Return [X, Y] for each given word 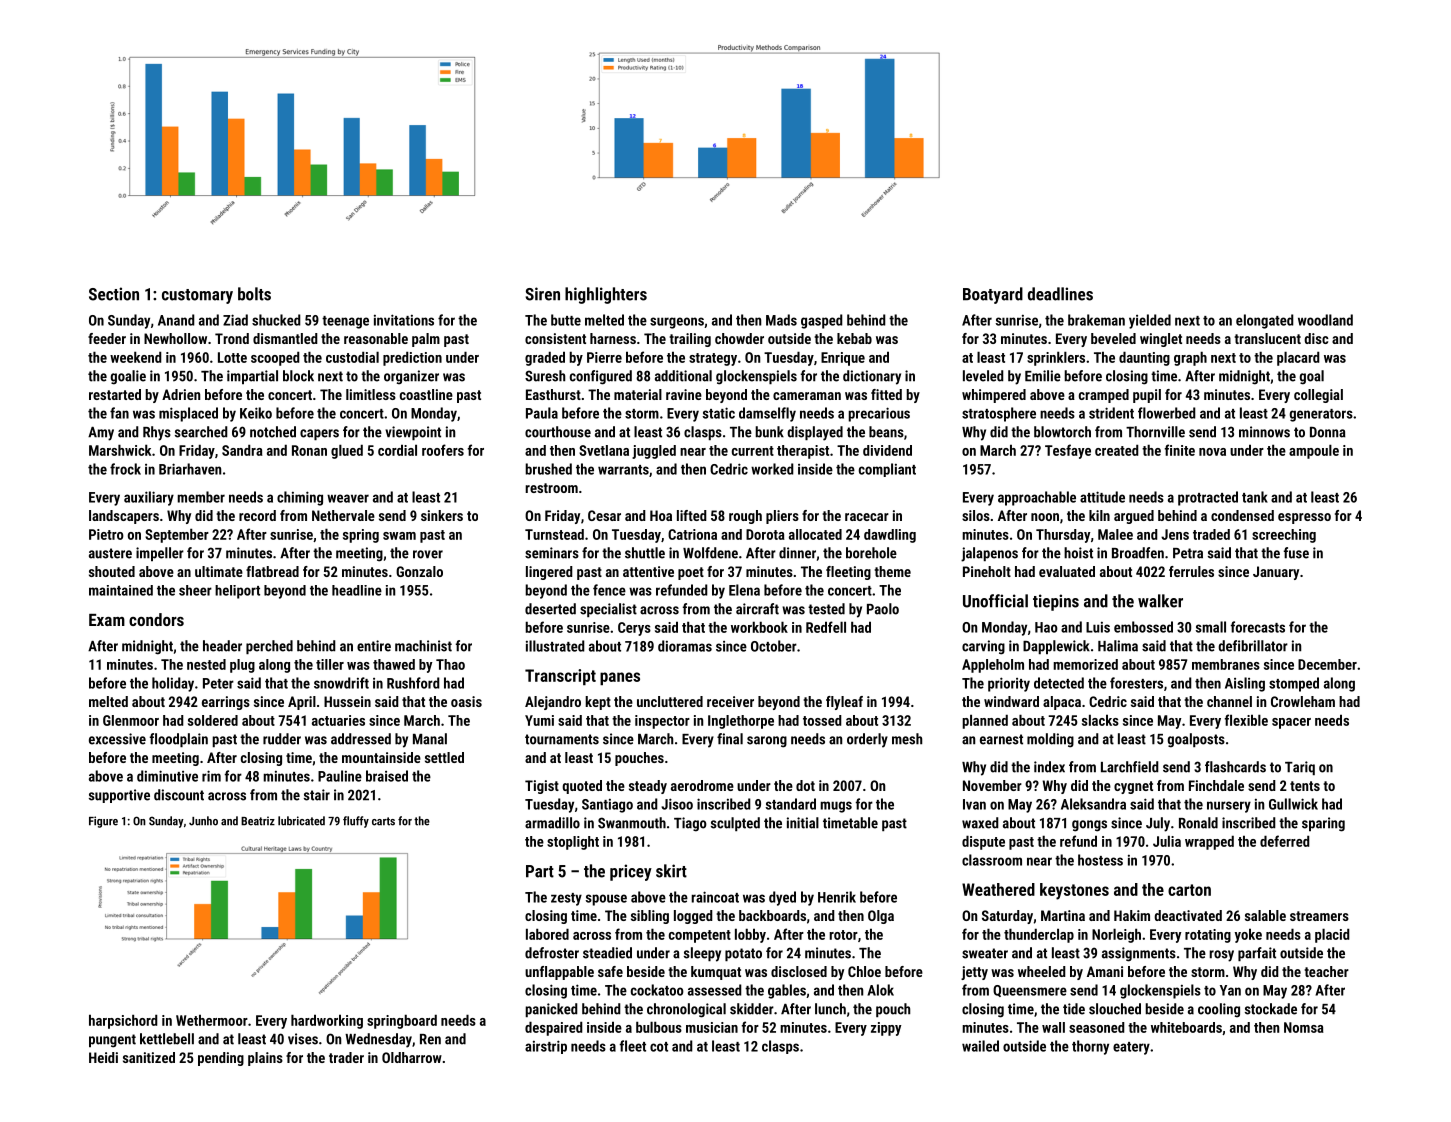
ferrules [1191, 571]
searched [201, 432]
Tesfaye [1068, 451]
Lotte [232, 357]
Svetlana [604, 450]
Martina [1063, 915]
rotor [843, 935]
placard [1298, 358]
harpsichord [123, 1021]
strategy [713, 359]
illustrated [555, 646]
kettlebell [167, 1039]
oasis [466, 701]
